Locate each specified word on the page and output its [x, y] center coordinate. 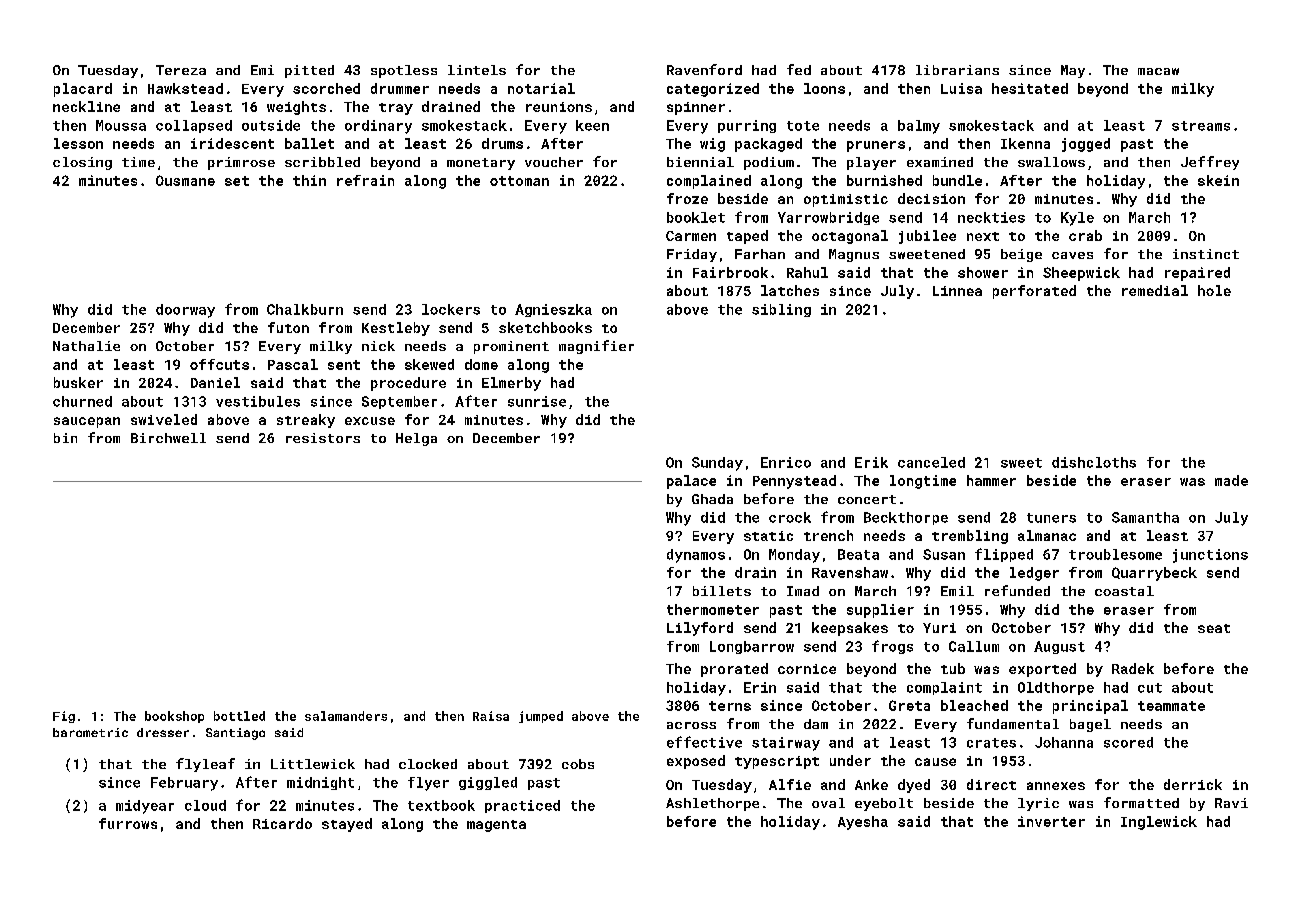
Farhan [760, 254]
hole [1214, 290]
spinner [696, 108]
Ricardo [282, 823]
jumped [541, 717]
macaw [1158, 71]
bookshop [174, 717]
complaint [944, 688]
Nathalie [86, 346]
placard [83, 90]
